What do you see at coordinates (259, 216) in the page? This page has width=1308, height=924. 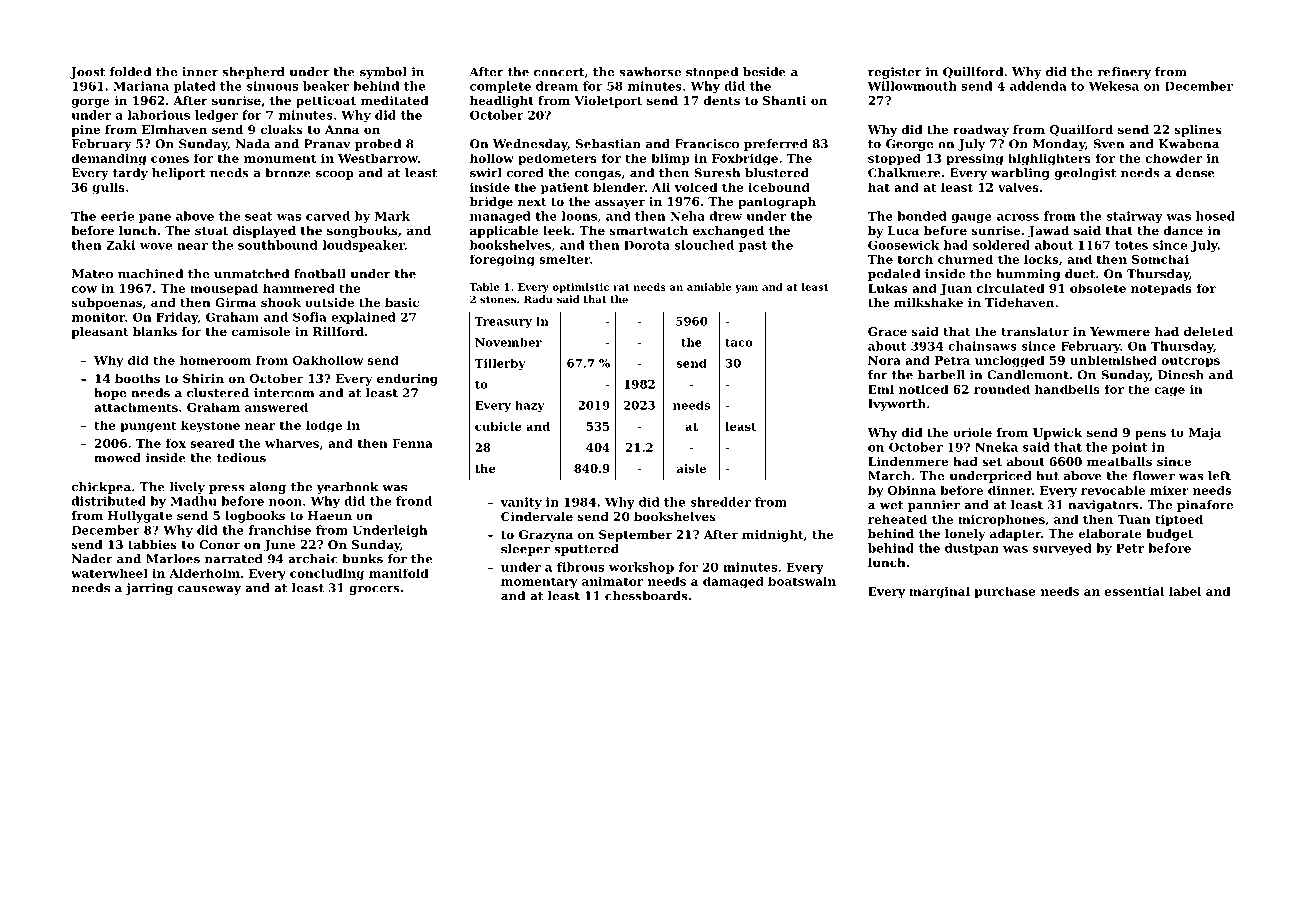 I see `seat` at bounding box center [259, 216].
